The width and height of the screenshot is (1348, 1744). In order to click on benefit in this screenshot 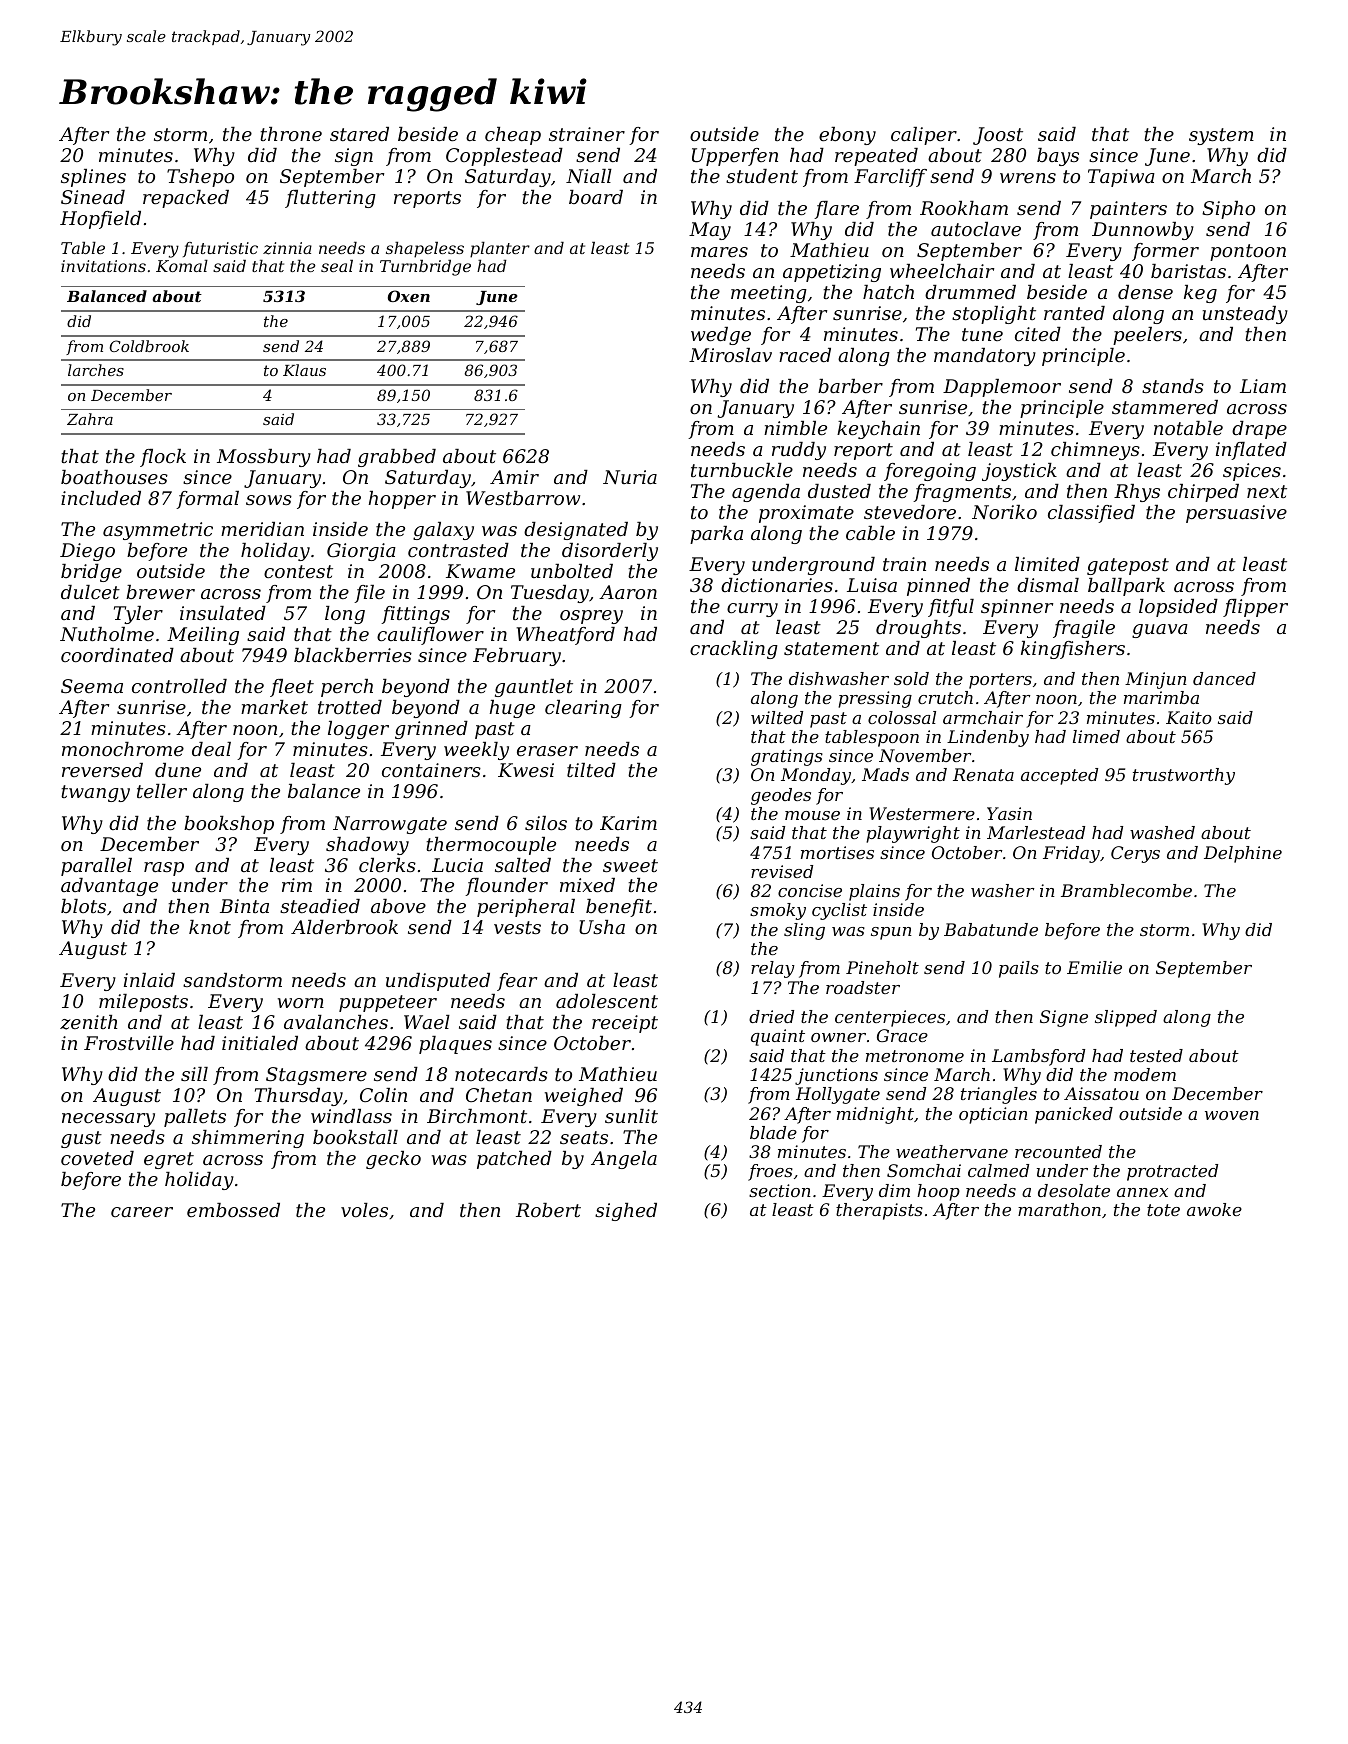, I will do `click(619, 908)`.
